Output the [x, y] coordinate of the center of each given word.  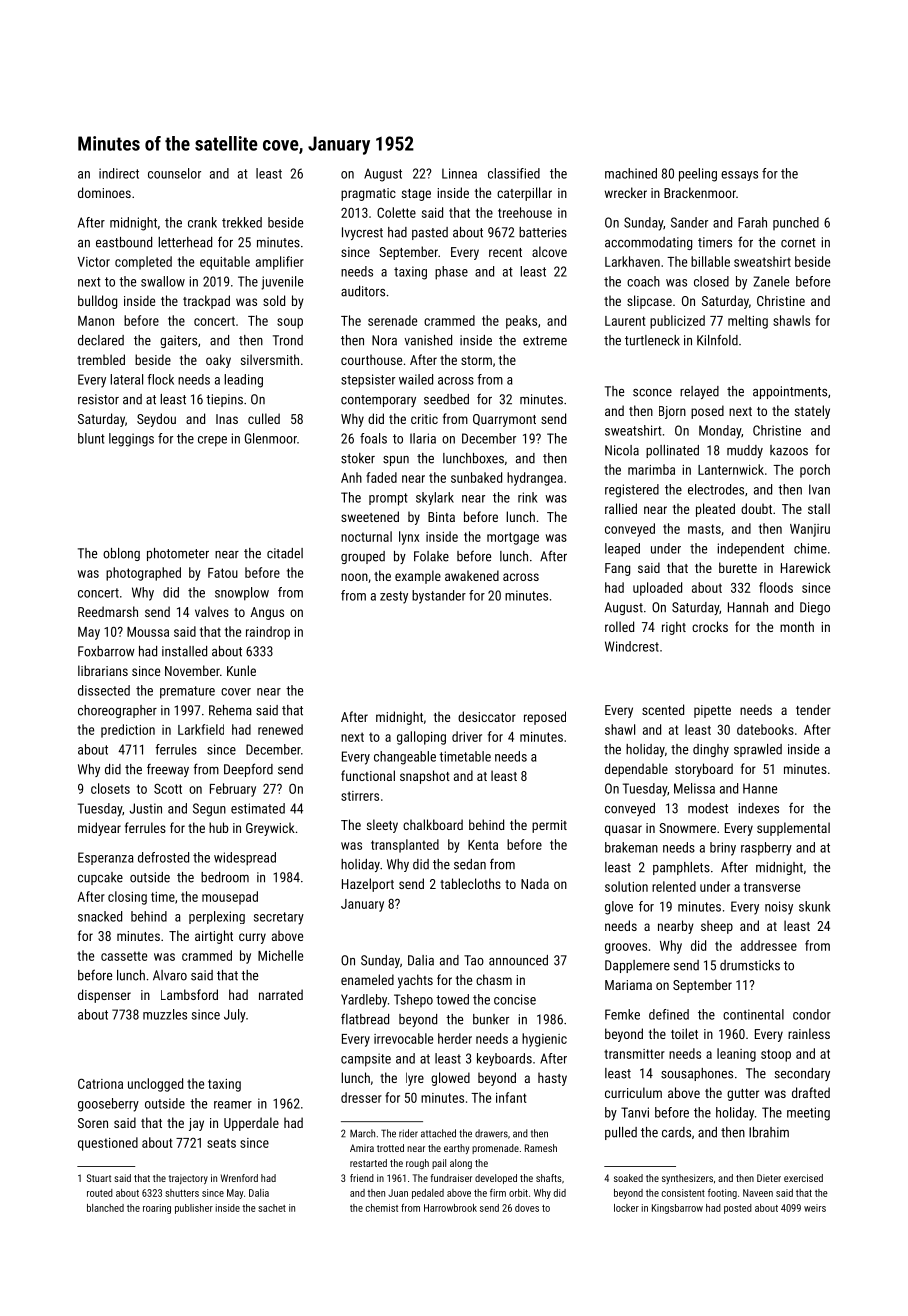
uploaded [657, 589]
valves [212, 611]
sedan [470, 864]
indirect [119, 173]
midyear [99, 829]
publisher [194, 1209]
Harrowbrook [450, 1208]
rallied [621, 508]
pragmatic [368, 194]
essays [739, 176]
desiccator [487, 716]
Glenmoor [271, 438]
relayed [699, 392]
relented [674, 886]
